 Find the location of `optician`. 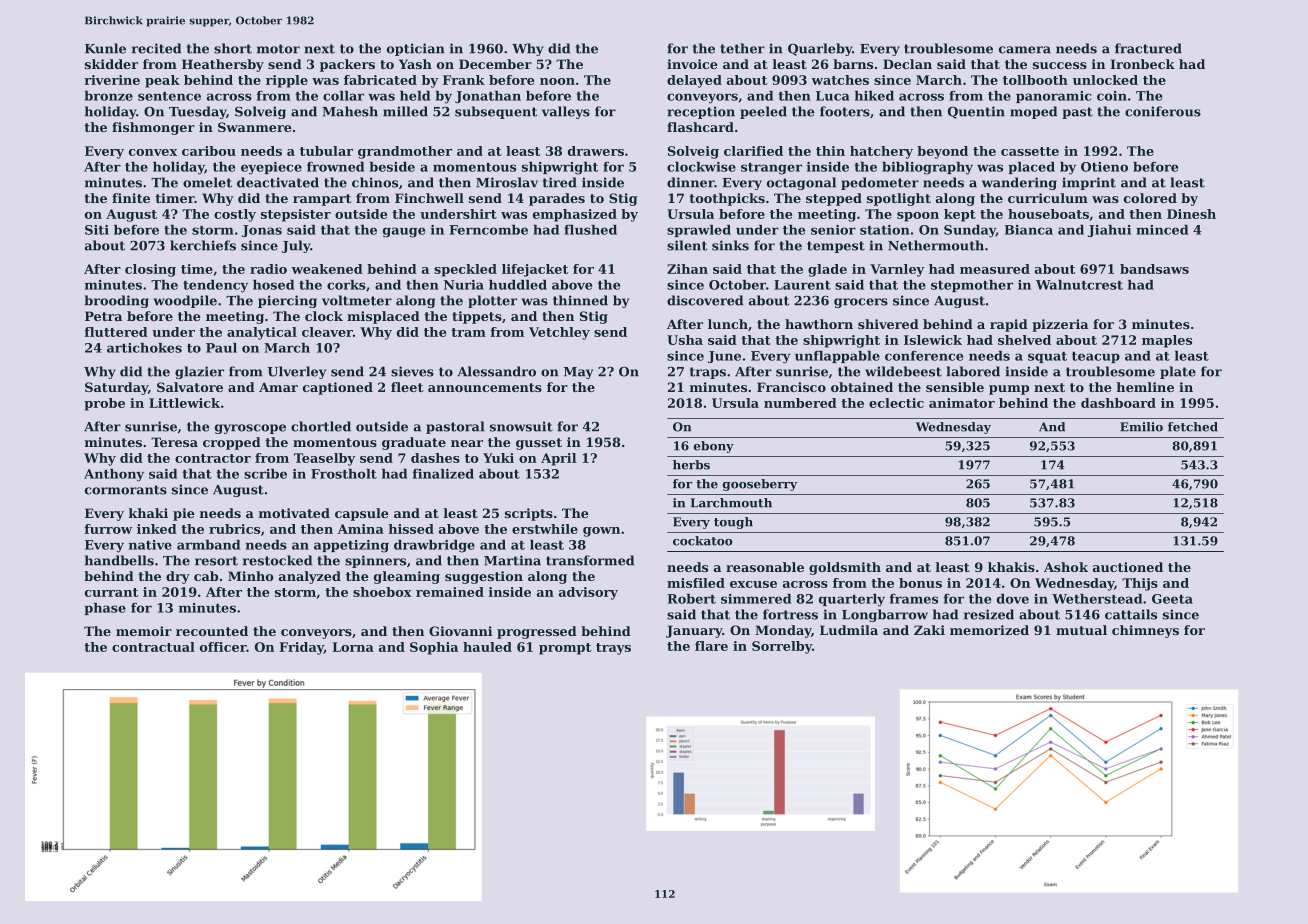

optician is located at coordinates (416, 49).
